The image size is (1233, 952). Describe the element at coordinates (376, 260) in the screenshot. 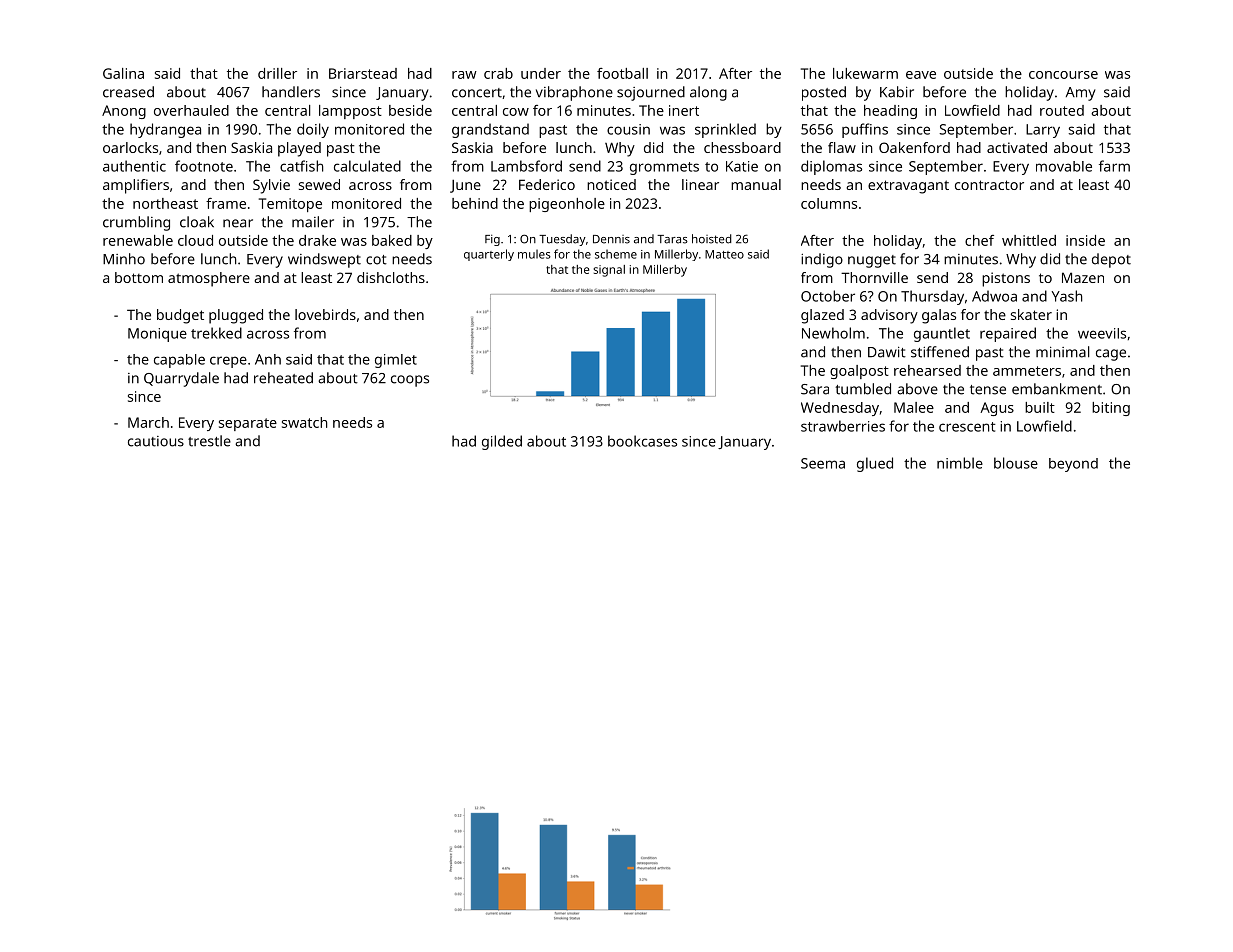

I see `cot` at that location.
